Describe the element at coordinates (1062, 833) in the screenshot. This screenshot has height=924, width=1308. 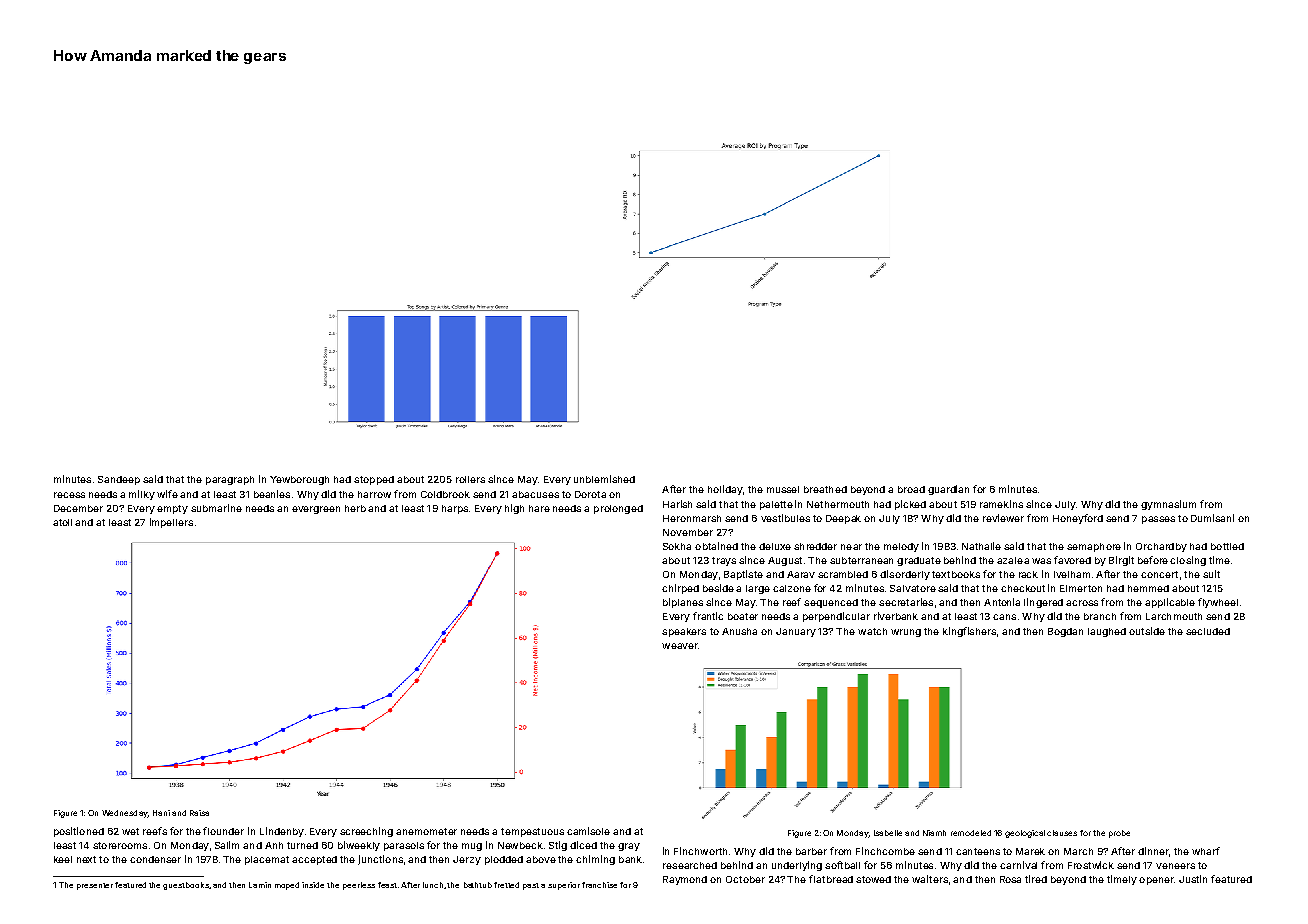
I see `clauses` at that location.
